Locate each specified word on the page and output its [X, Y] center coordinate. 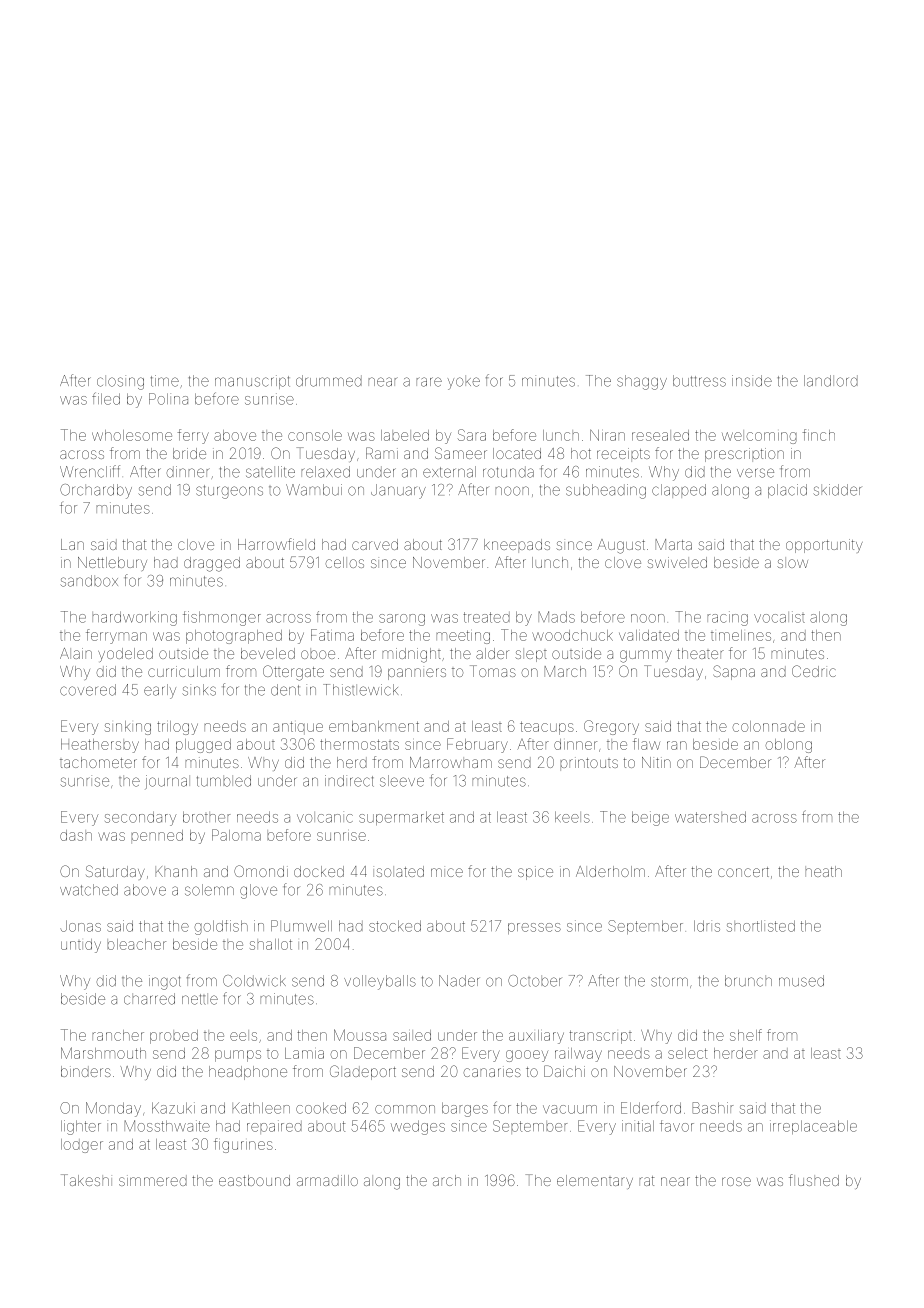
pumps [238, 1056]
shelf [746, 1035]
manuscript [252, 382]
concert [743, 872]
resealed [660, 435]
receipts [623, 455]
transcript [601, 1037]
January [398, 491]
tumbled [224, 781]
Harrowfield [276, 544]
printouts [589, 764]
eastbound [254, 1180]
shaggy [642, 382]
